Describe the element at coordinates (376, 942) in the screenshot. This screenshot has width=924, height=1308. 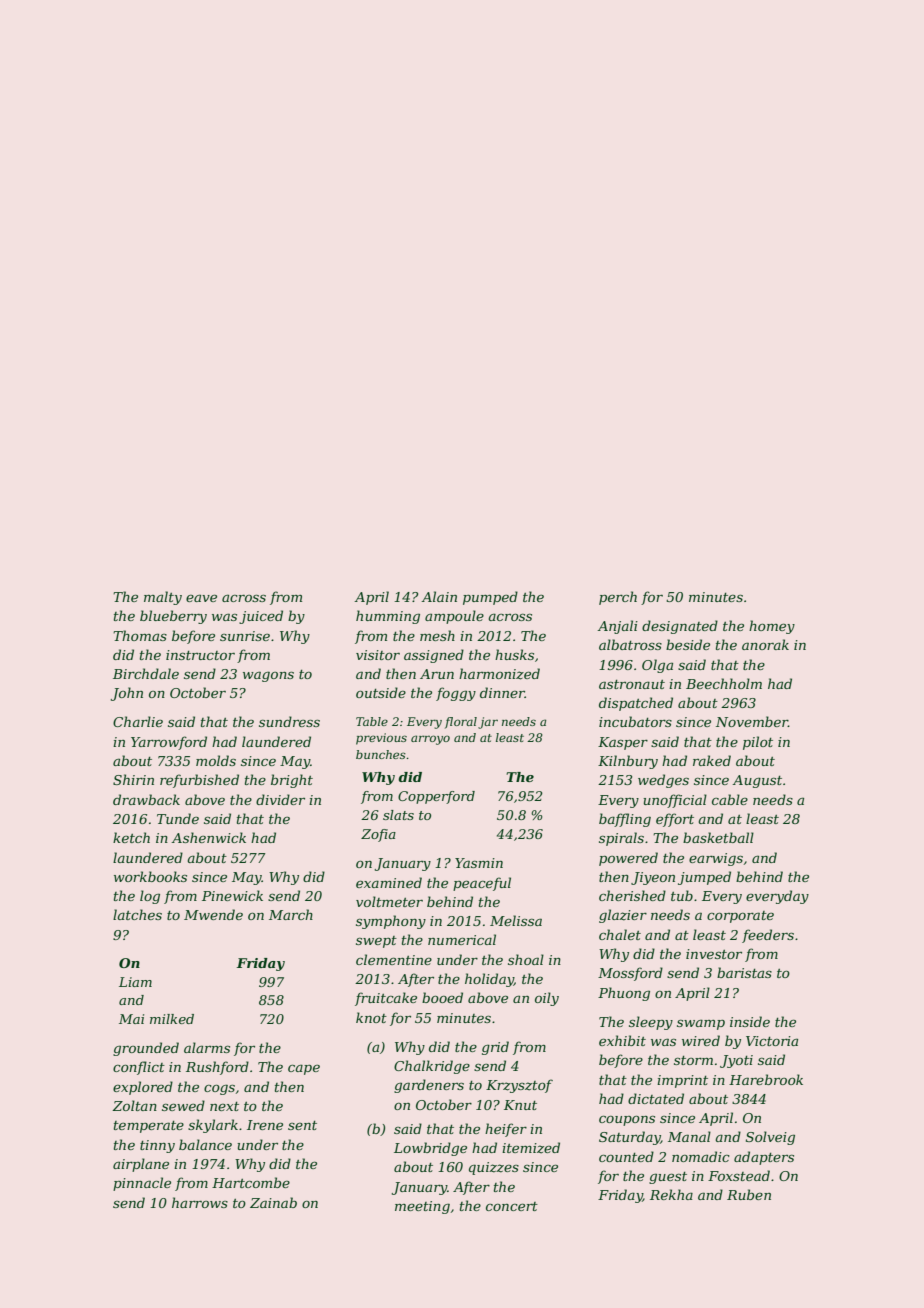
I see `swept` at that location.
